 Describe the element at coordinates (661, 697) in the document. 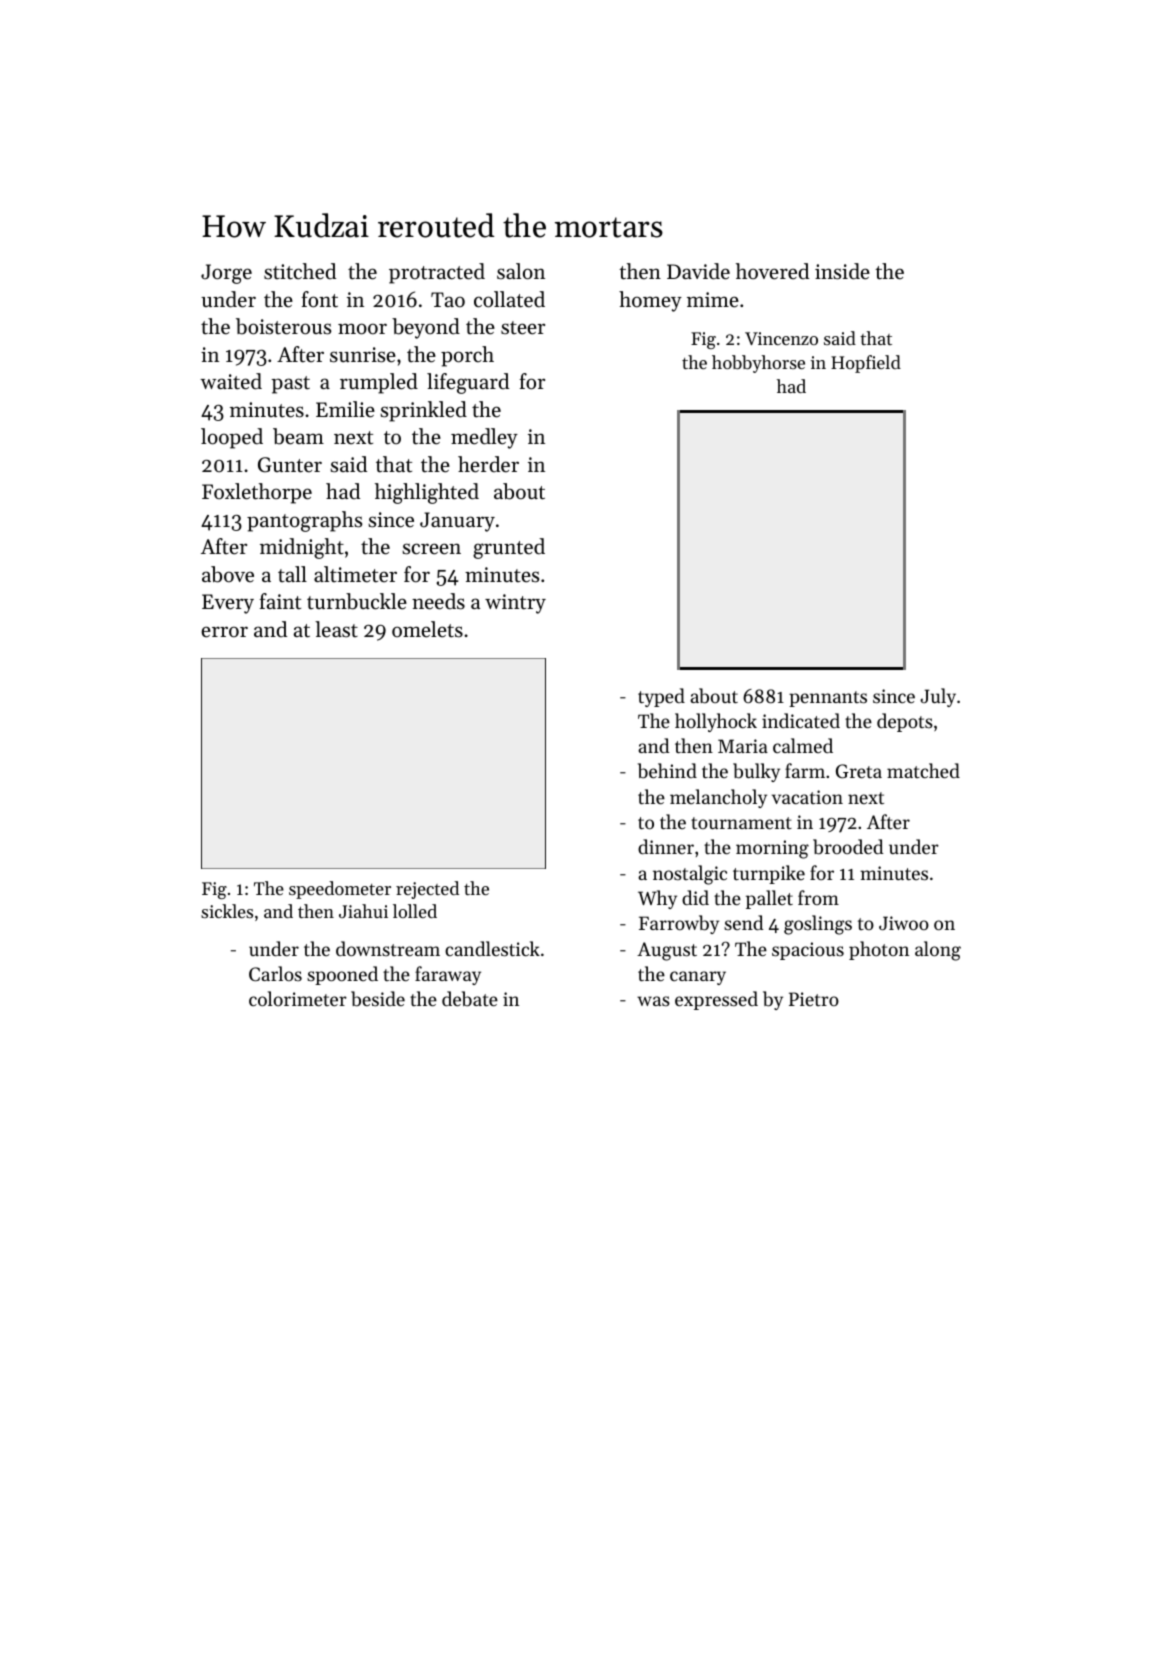

I see `typed` at that location.
